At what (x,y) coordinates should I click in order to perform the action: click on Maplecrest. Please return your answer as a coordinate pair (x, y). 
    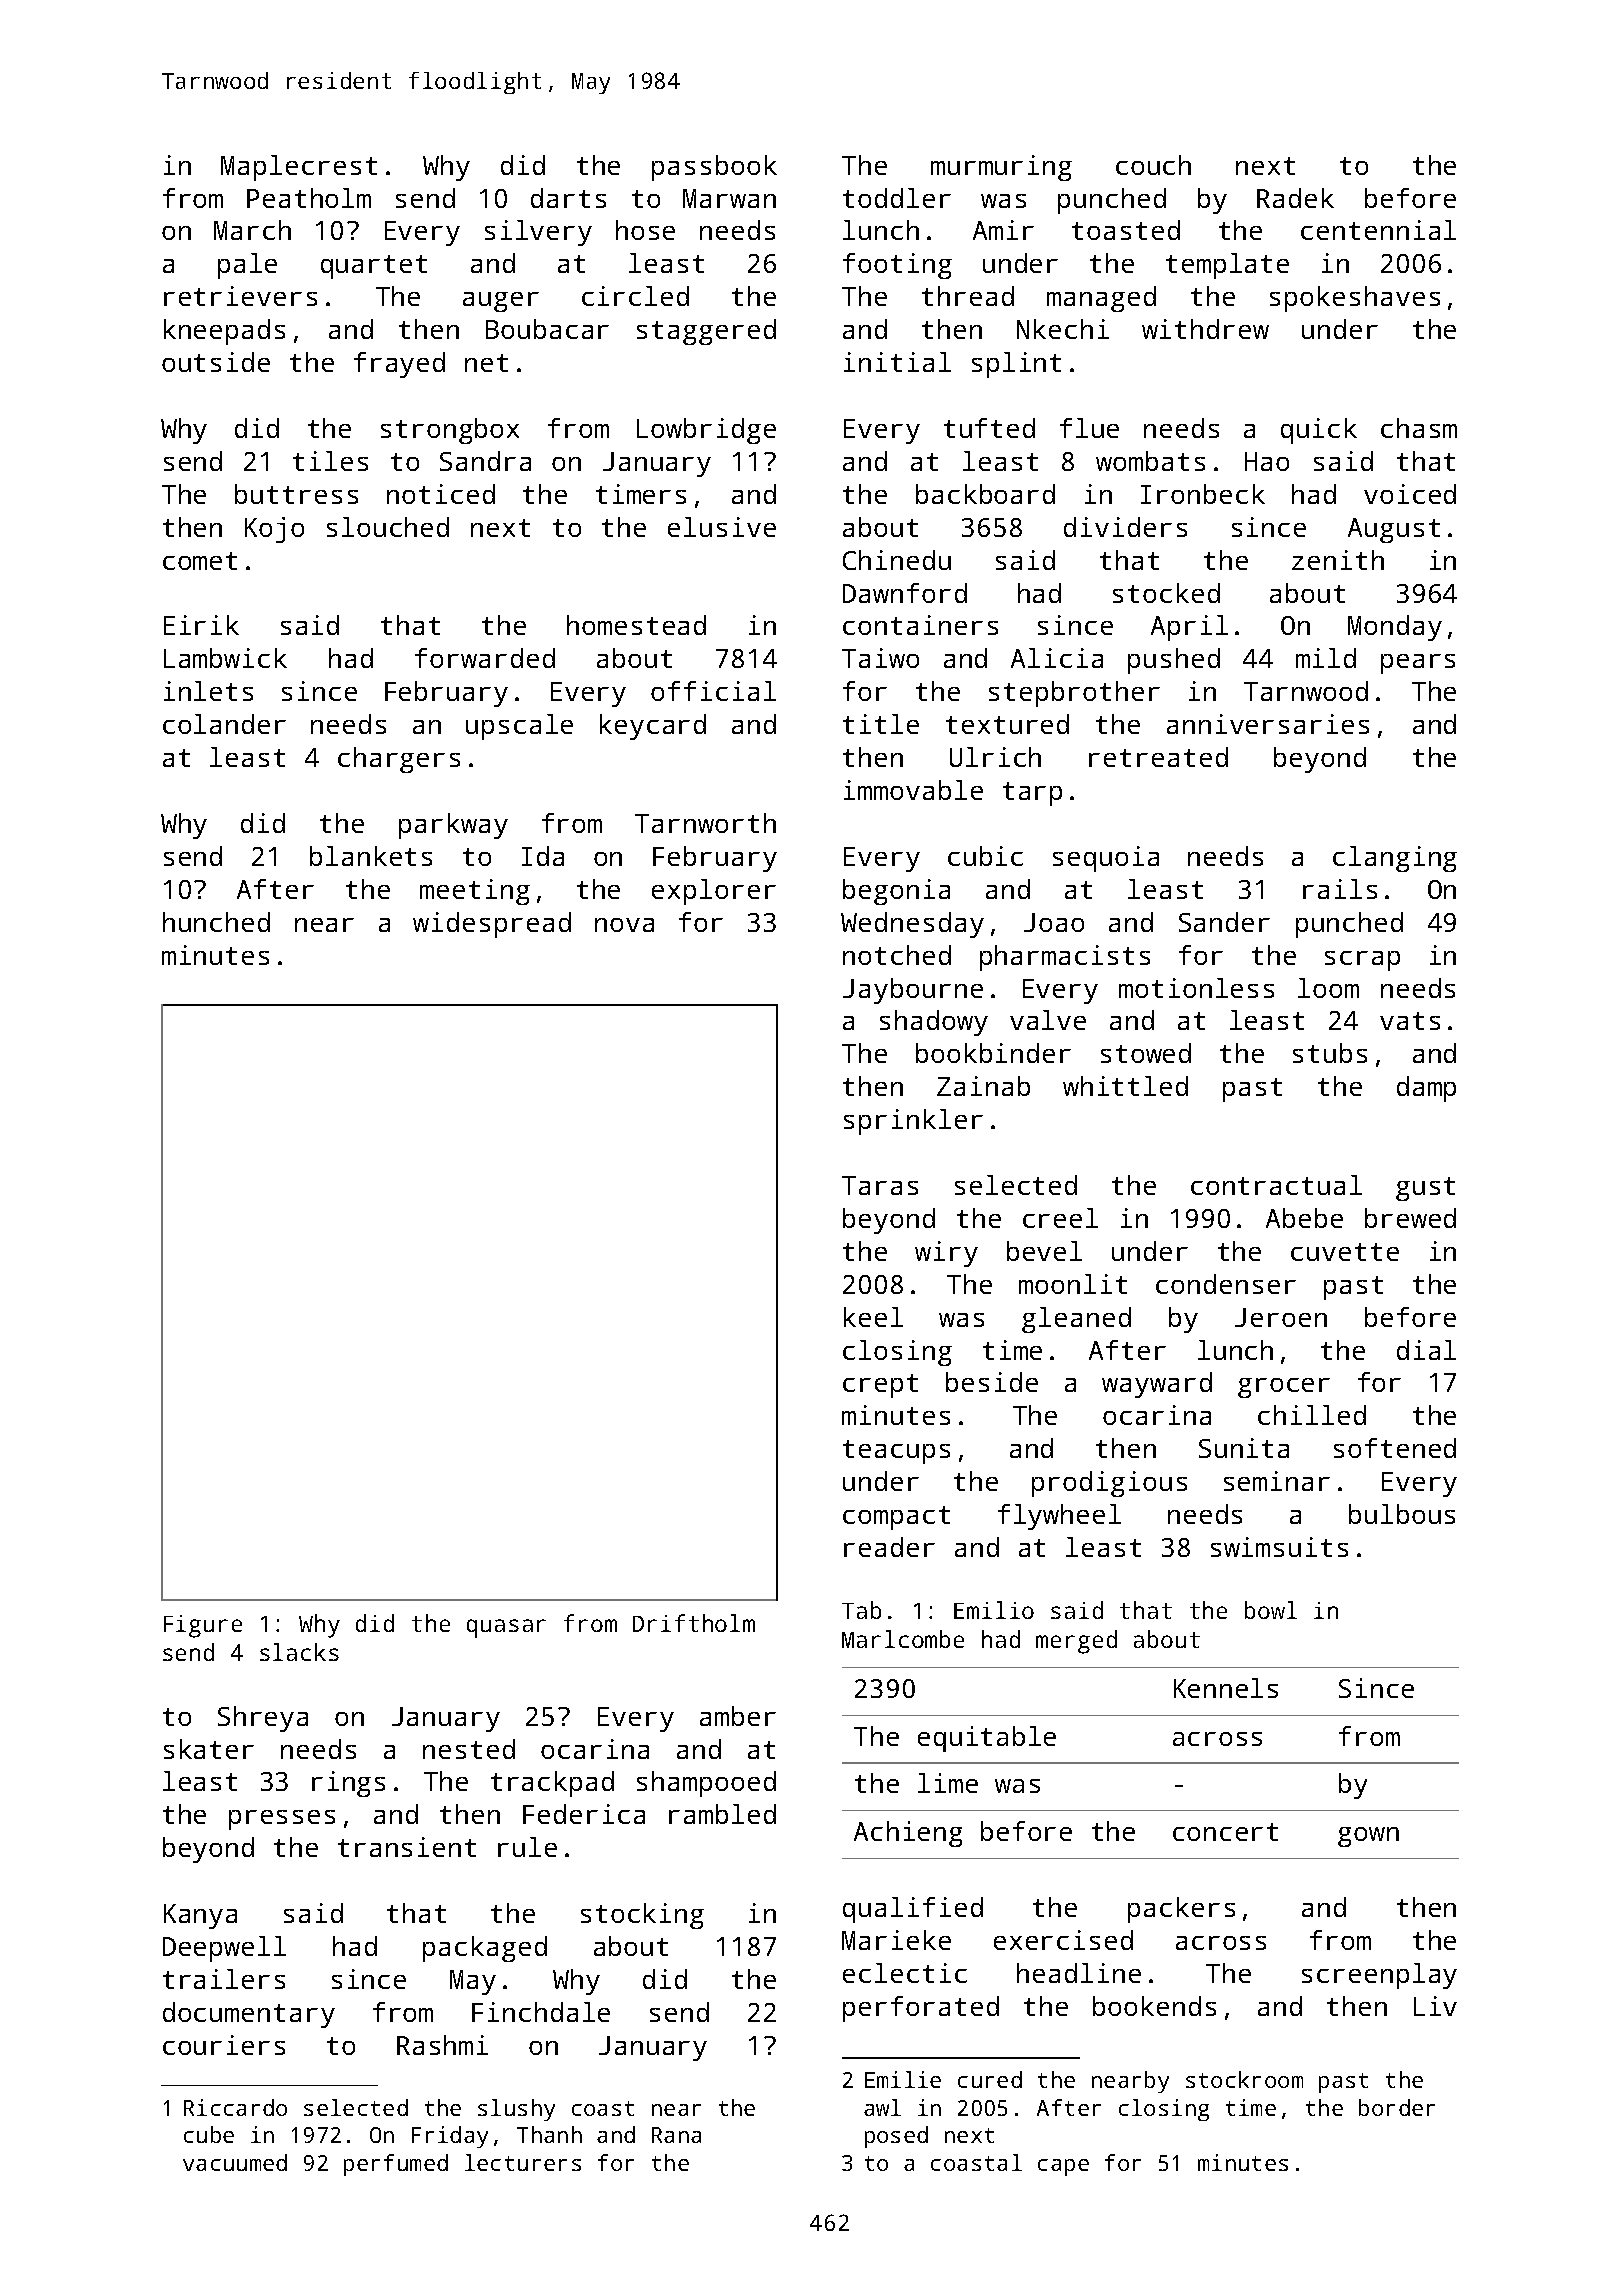
    Looking at the image, I should click on (299, 168).
